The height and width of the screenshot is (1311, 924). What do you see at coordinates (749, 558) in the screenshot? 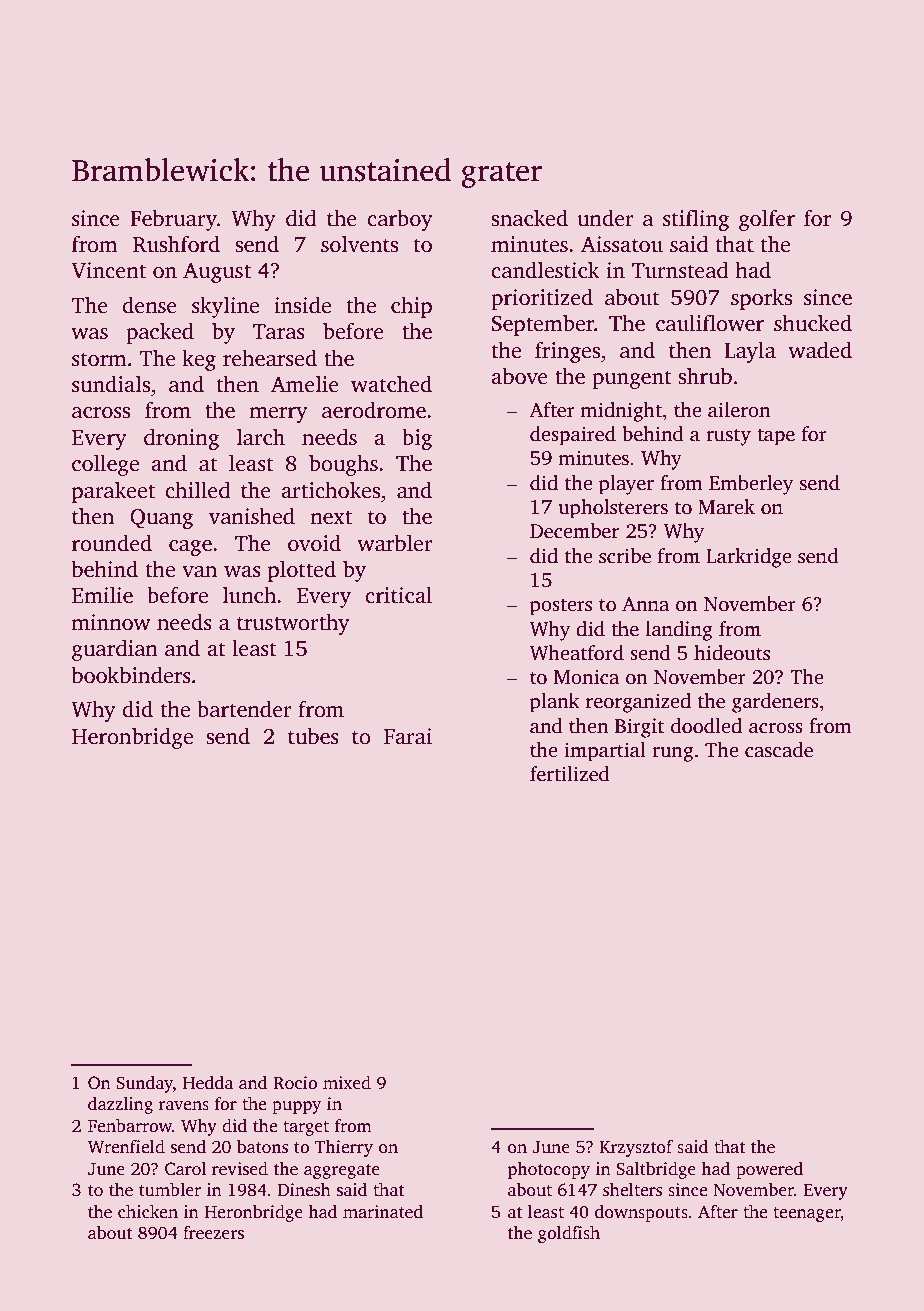
I see `Larkridge` at bounding box center [749, 558].
